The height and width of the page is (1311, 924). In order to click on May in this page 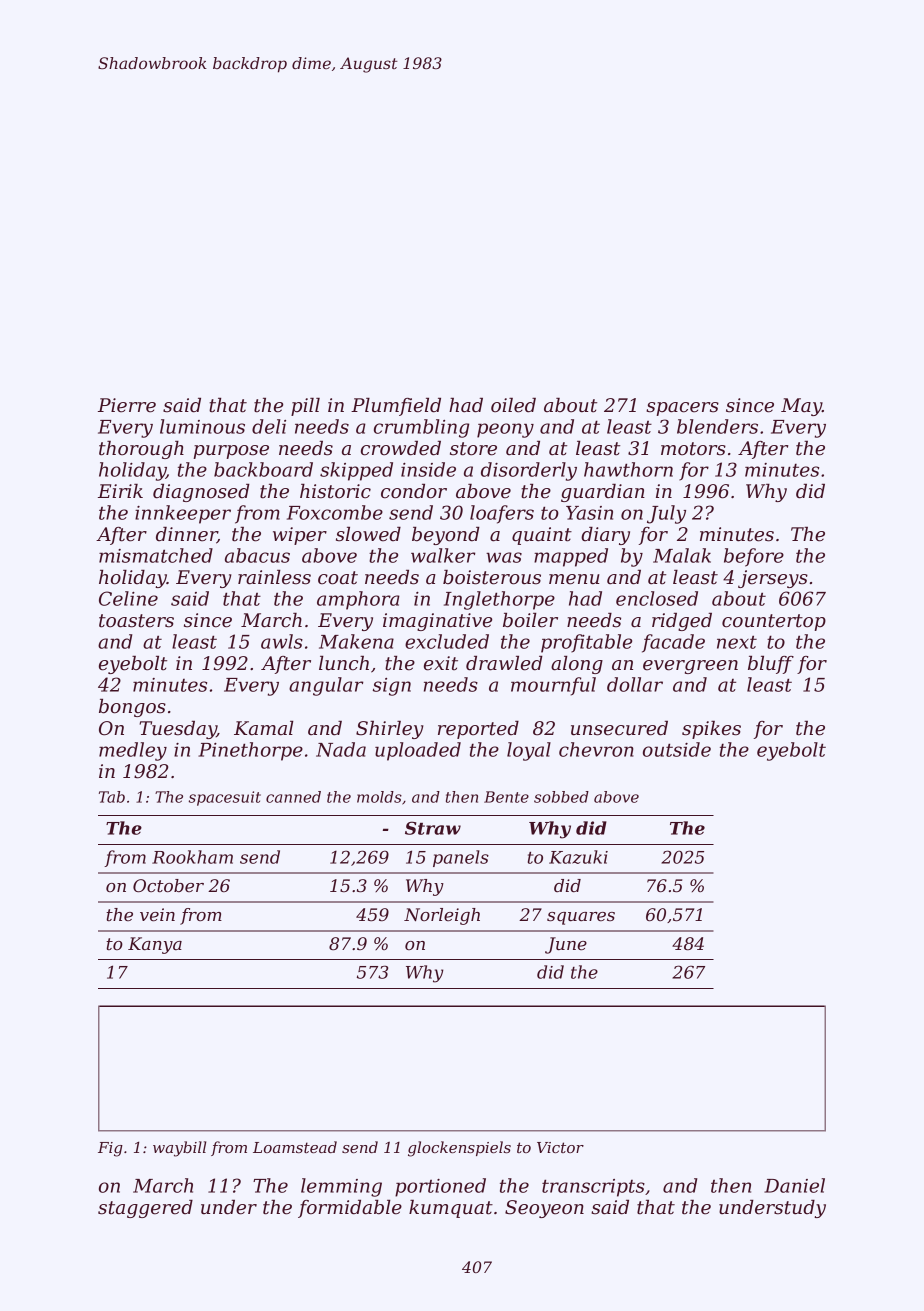, I will do `click(801, 407)`.
